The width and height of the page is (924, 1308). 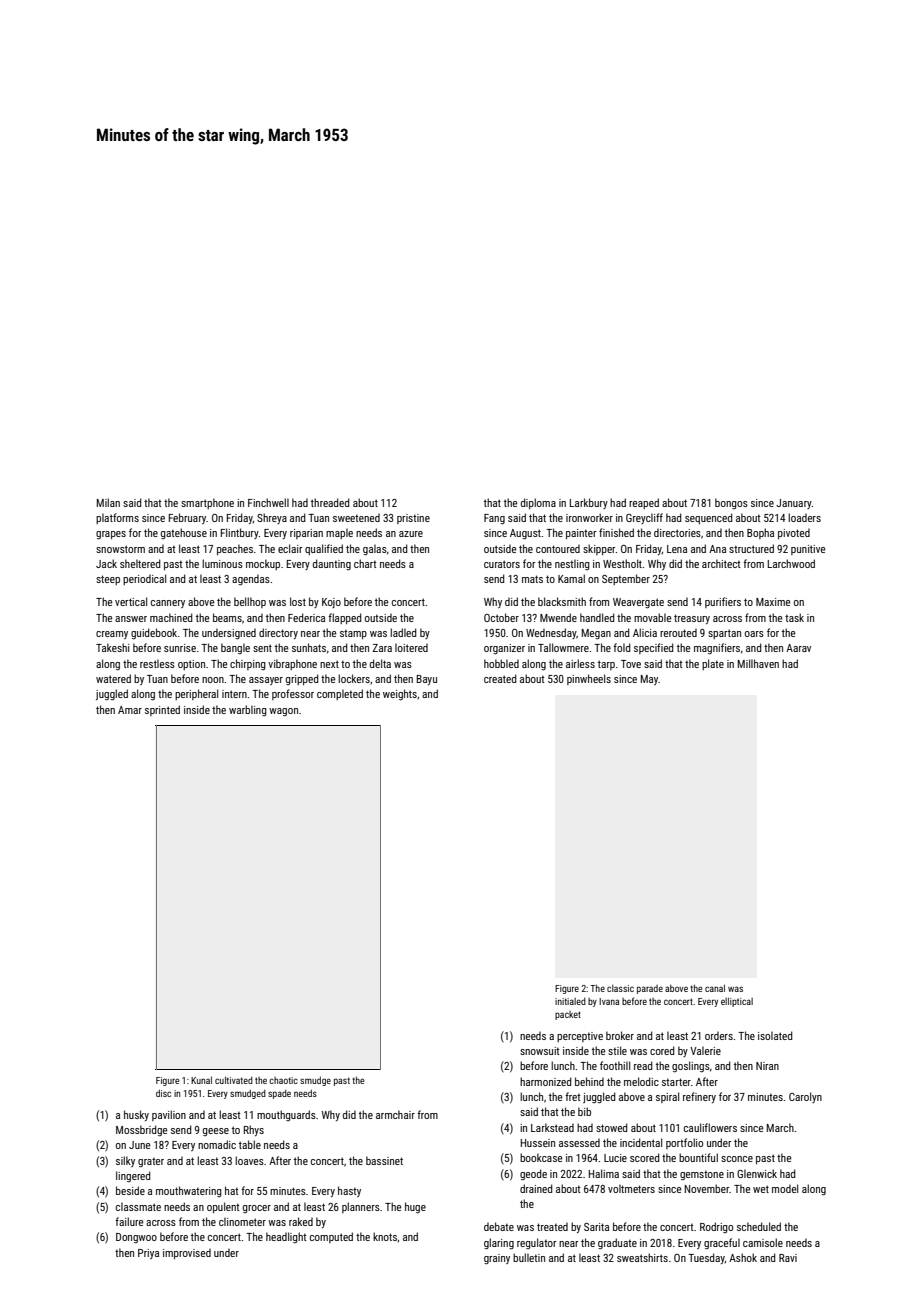 What do you see at coordinates (340, 694) in the page?
I see `completed` at bounding box center [340, 694].
